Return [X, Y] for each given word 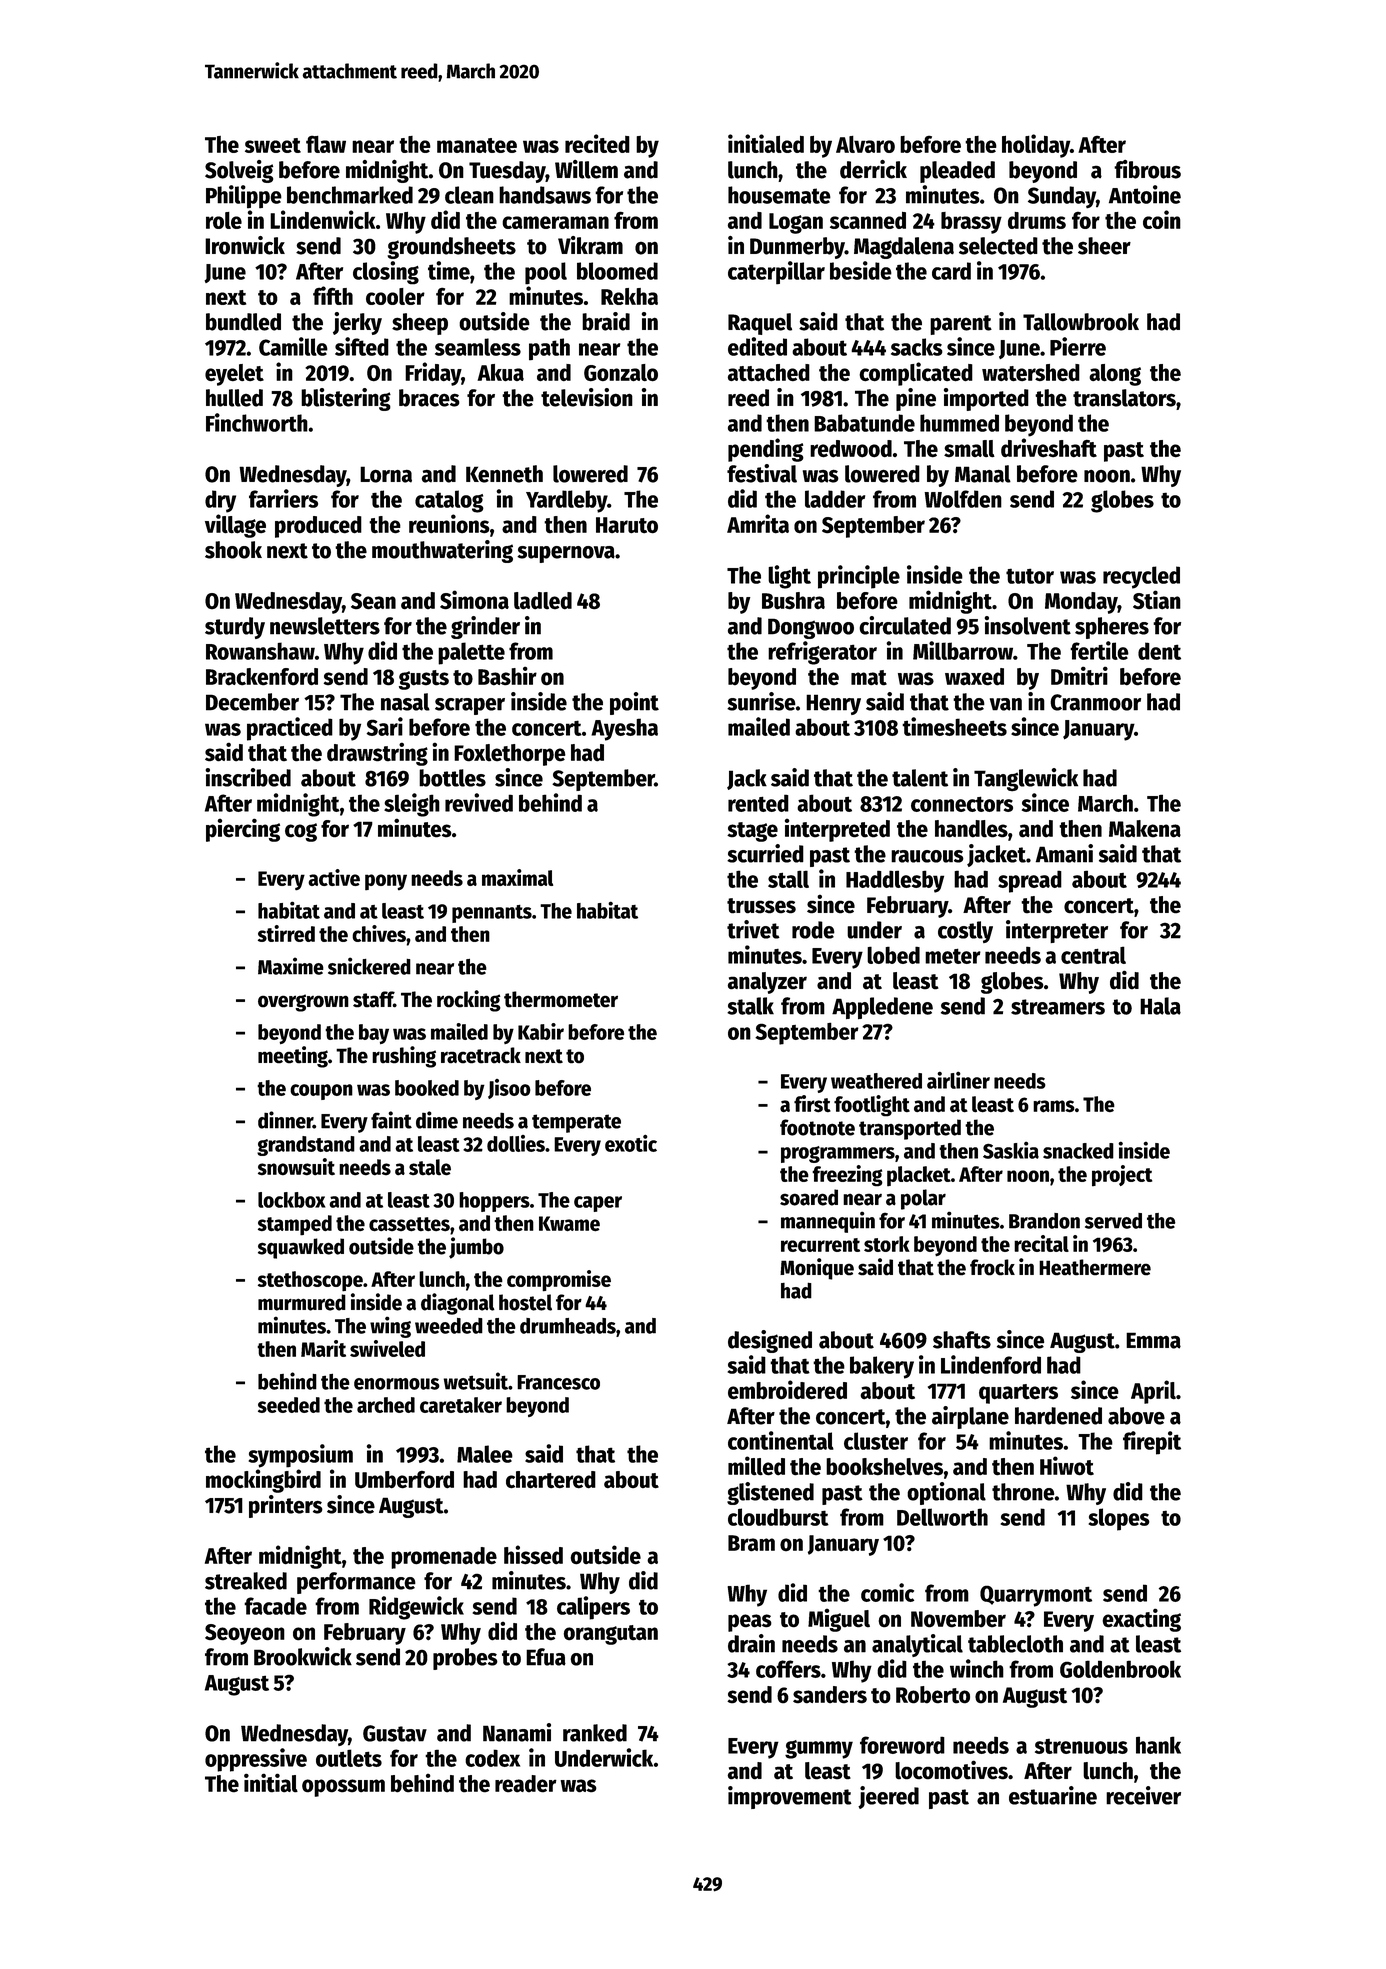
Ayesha [624, 729]
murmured [302, 1302]
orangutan [611, 1635]
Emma [1153, 1340]
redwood [851, 449]
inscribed [248, 777]
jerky [357, 323]
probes [465, 1659]
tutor [1030, 576]
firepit [1152, 1443]
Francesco [558, 1382]
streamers [1058, 1007]
